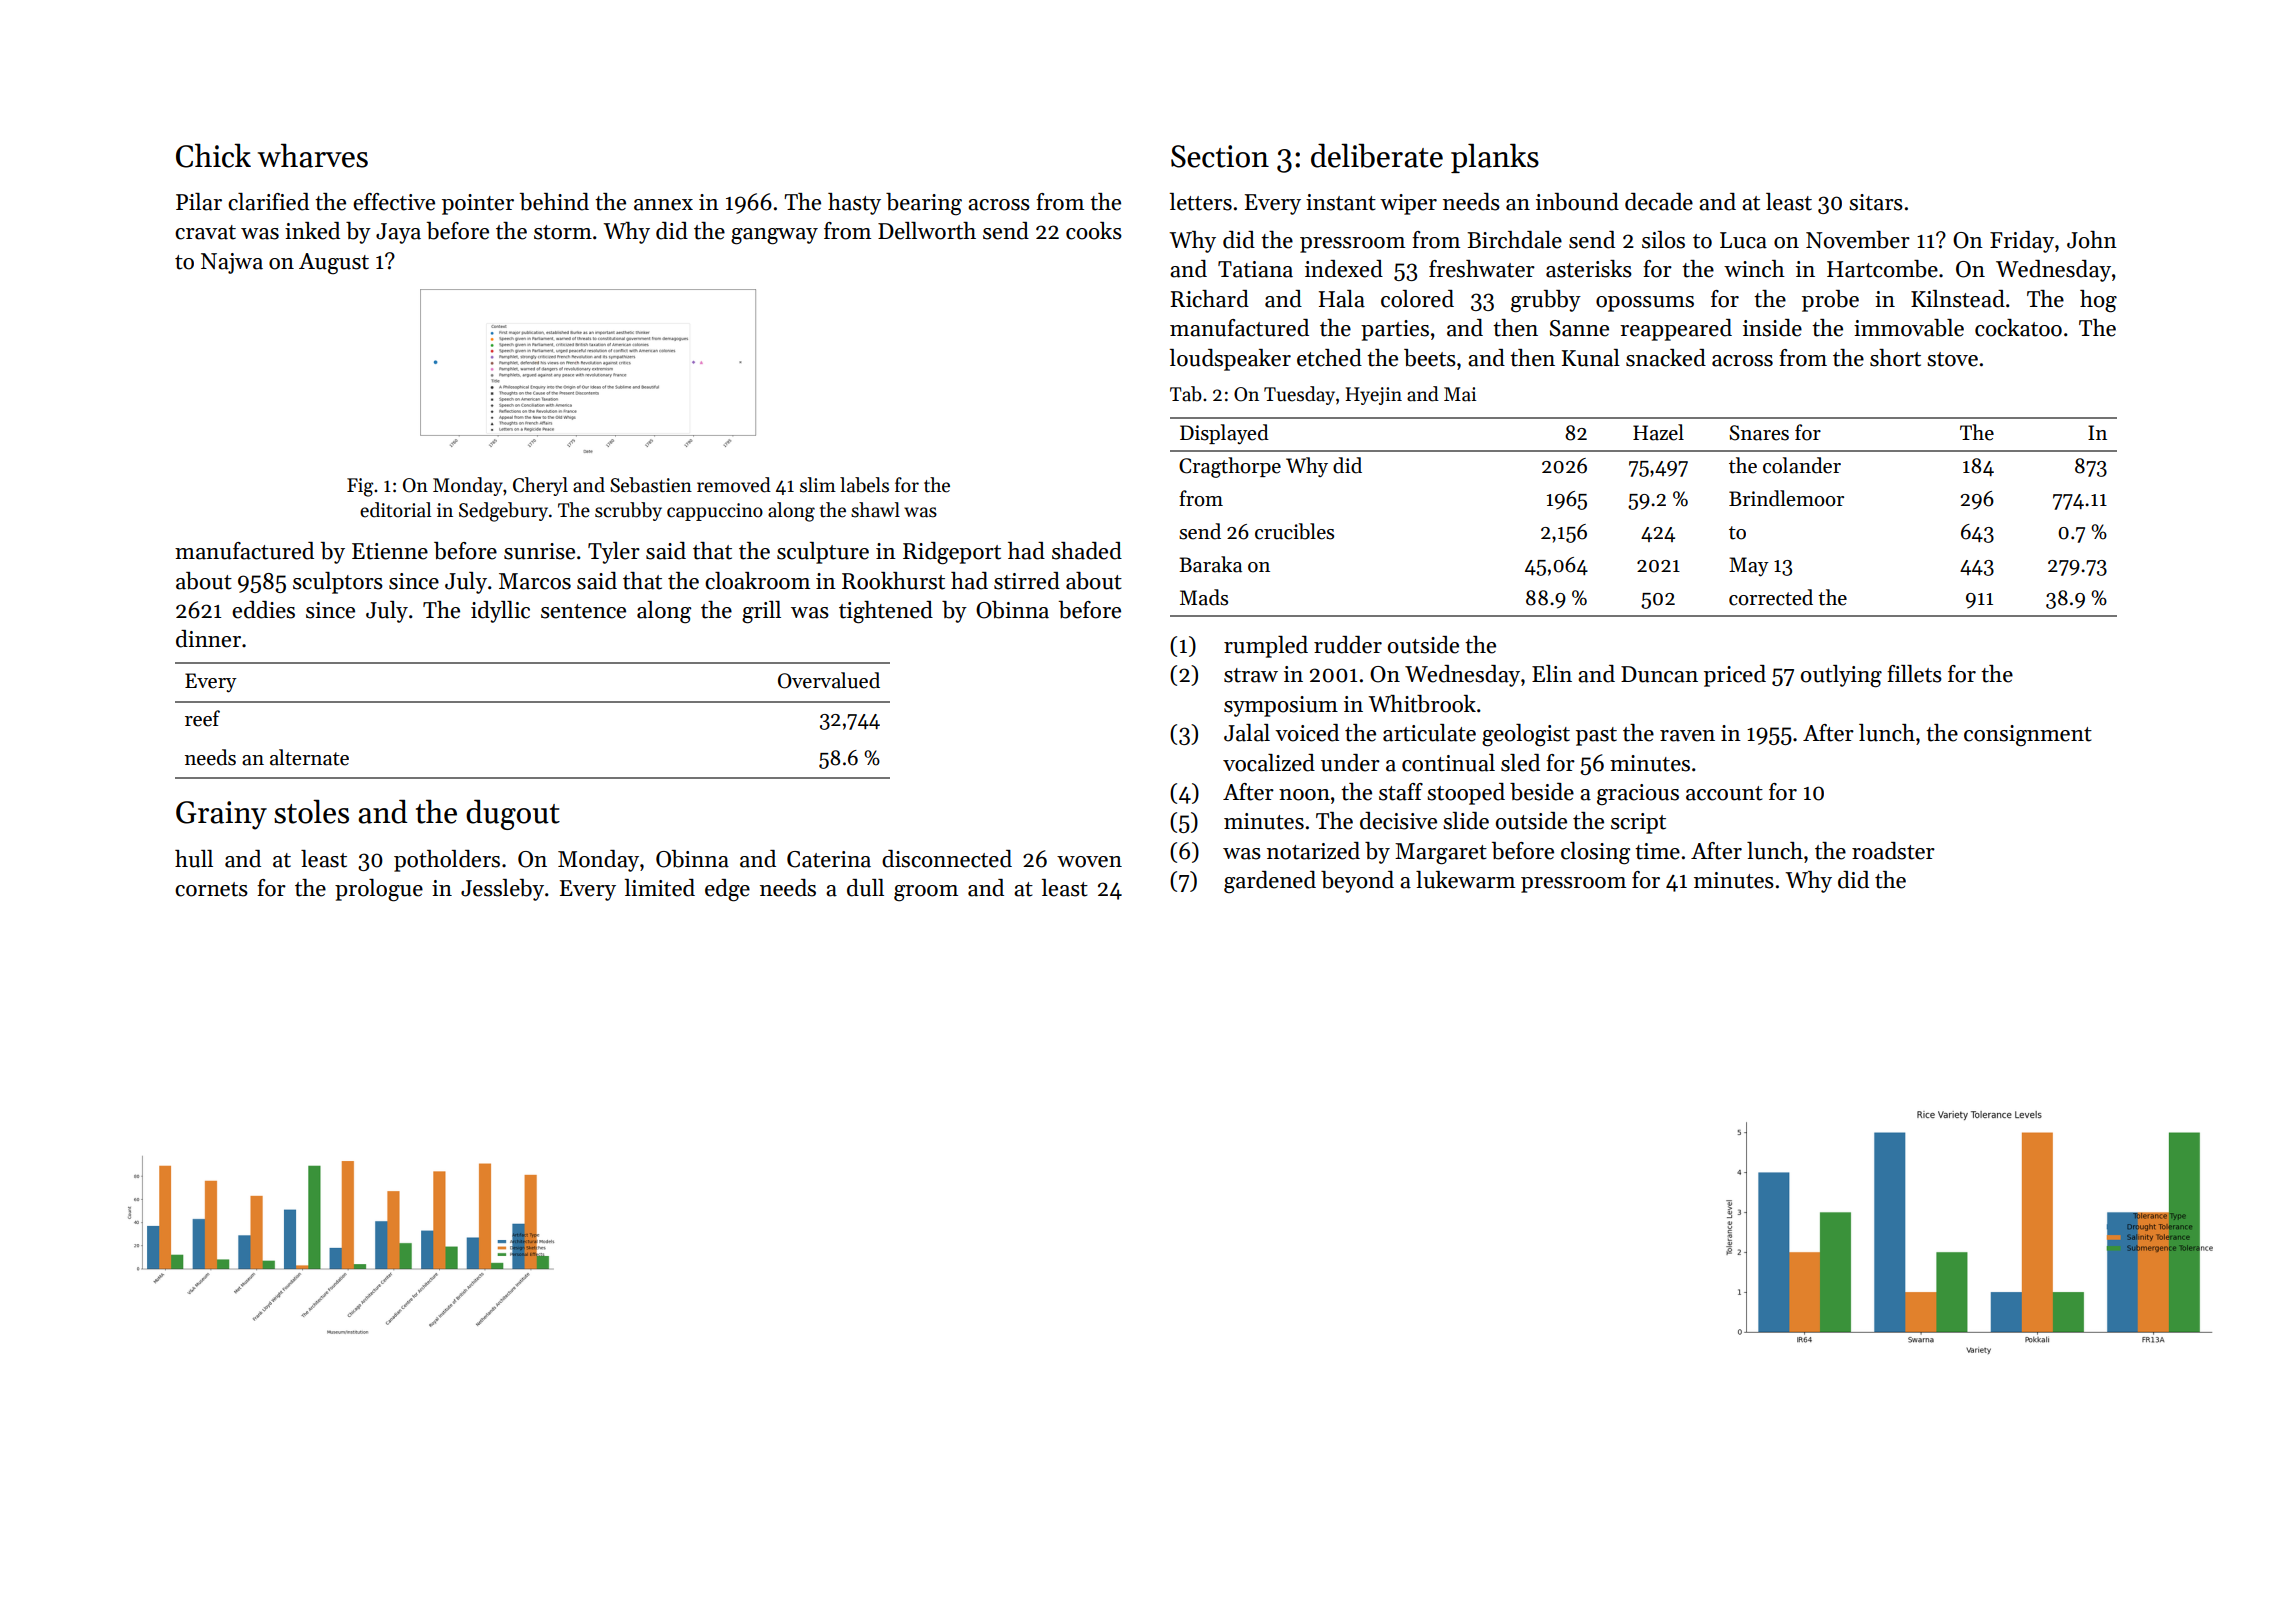  Describe the element at coordinates (583, 611) in the image. I see `sentence` at that location.
